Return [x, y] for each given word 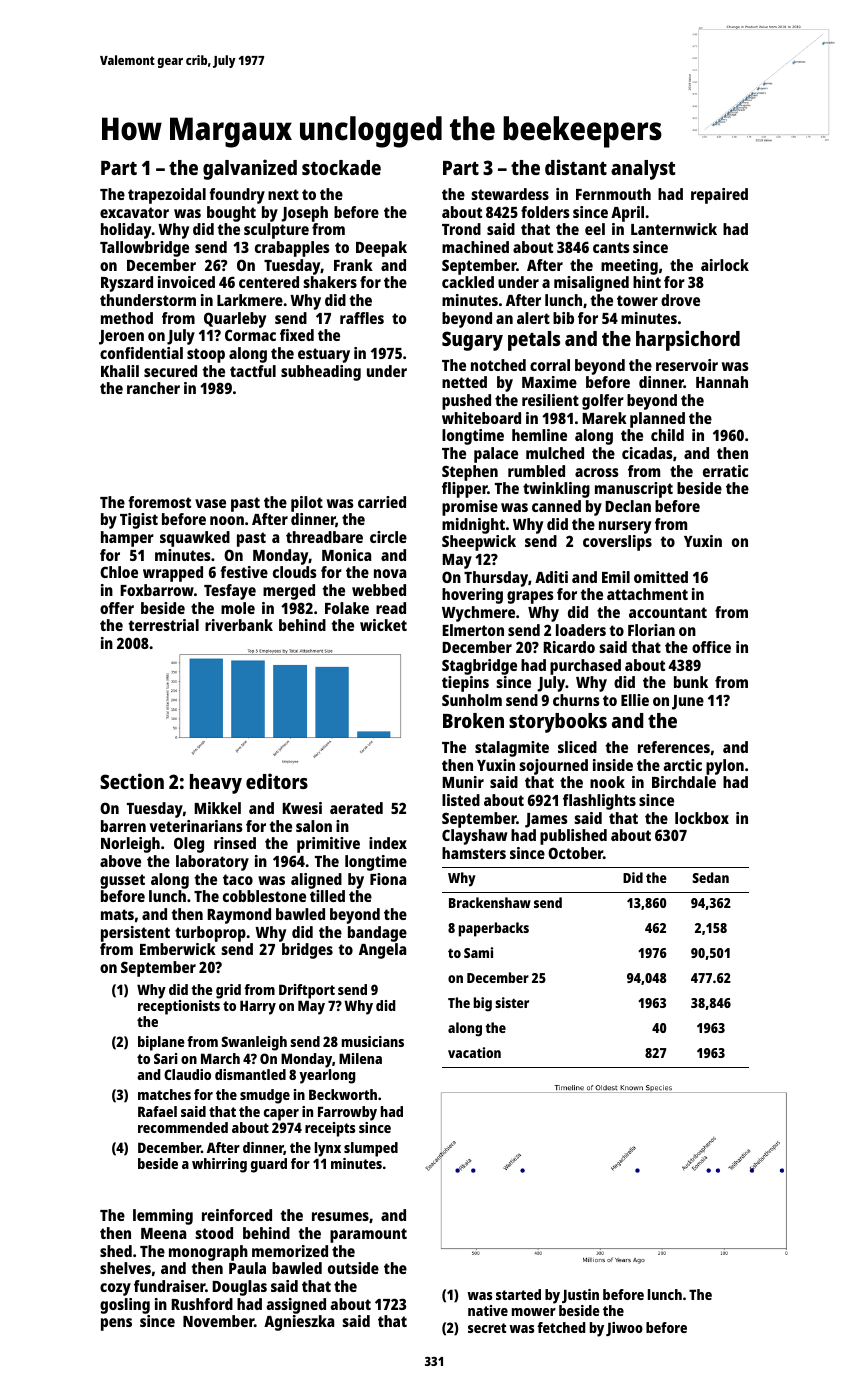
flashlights [599, 802]
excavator [134, 212]
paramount [368, 1235]
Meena [163, 1233]
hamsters [474, 853]
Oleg [189, 845]
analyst [643, 170]
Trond [461, 229]
